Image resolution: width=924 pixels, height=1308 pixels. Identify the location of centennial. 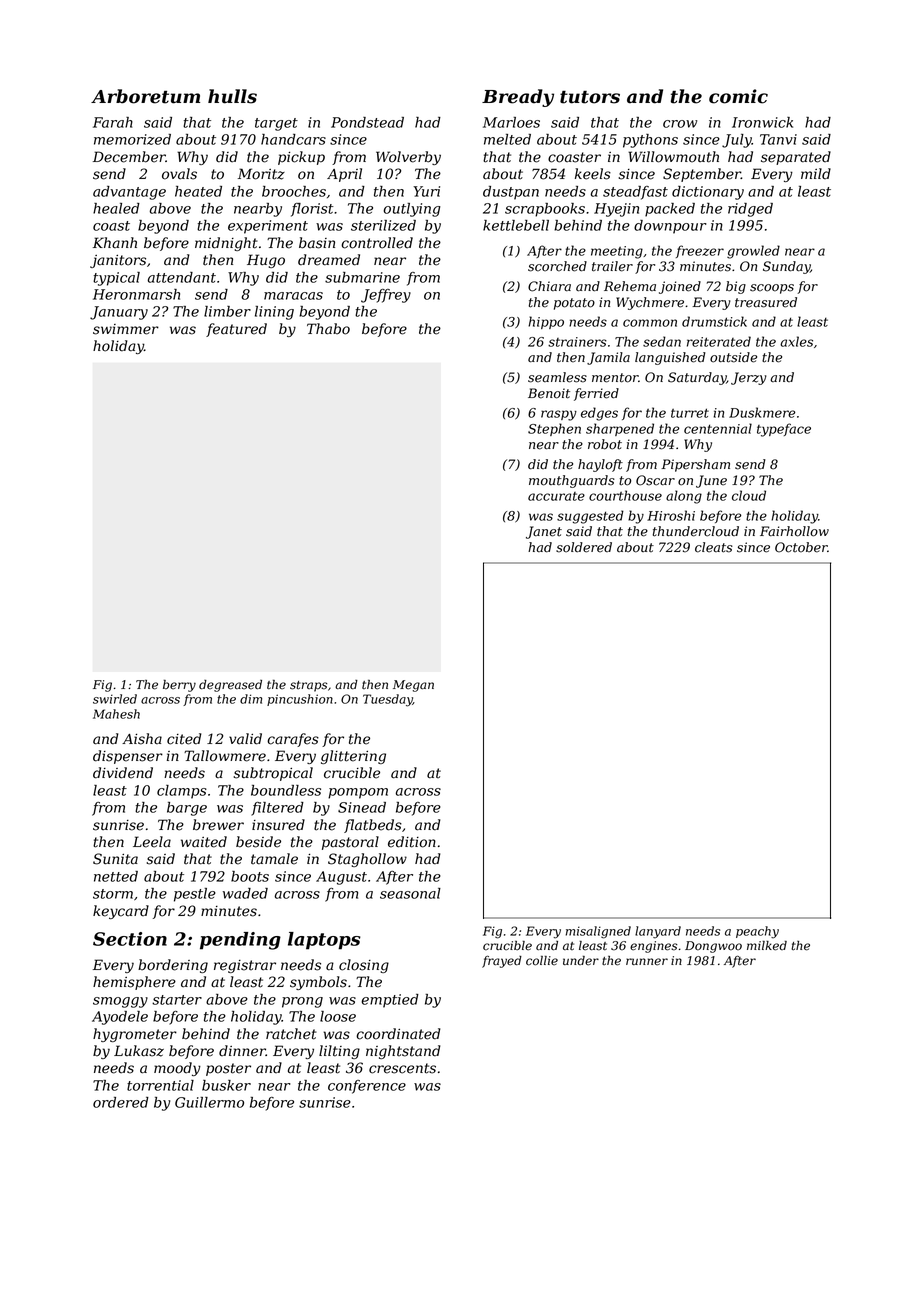
(718, 428).
